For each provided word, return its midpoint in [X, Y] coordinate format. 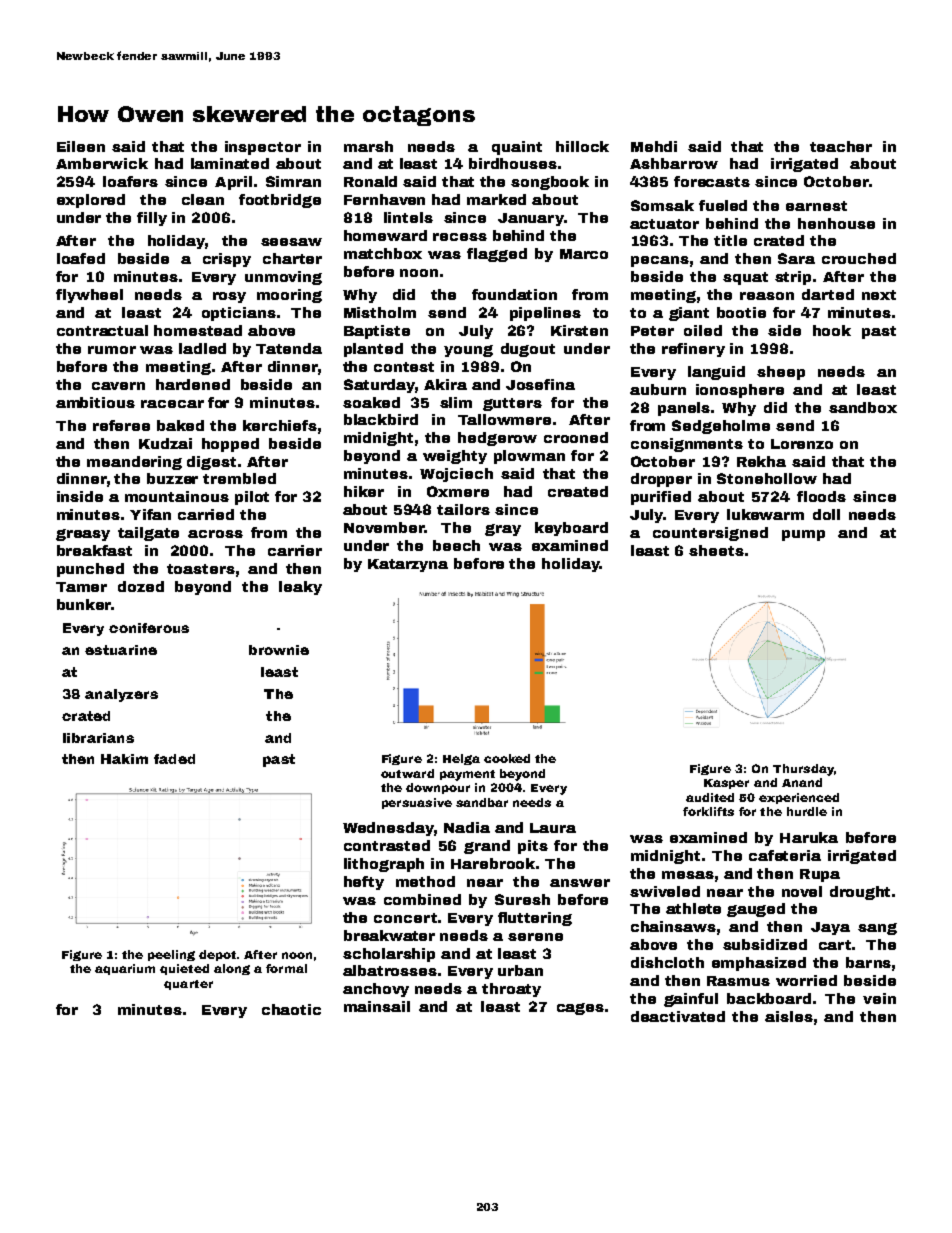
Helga [461, 759]
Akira [445, 384]
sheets [716, 550]
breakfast [94, 550]
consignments [687, 445]
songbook [550, 183]
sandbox [863, 407]
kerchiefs [280, 425]
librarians [98, 738]
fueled [723, 205]
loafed [81, 258]
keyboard [571, 529]
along [232, 969]
